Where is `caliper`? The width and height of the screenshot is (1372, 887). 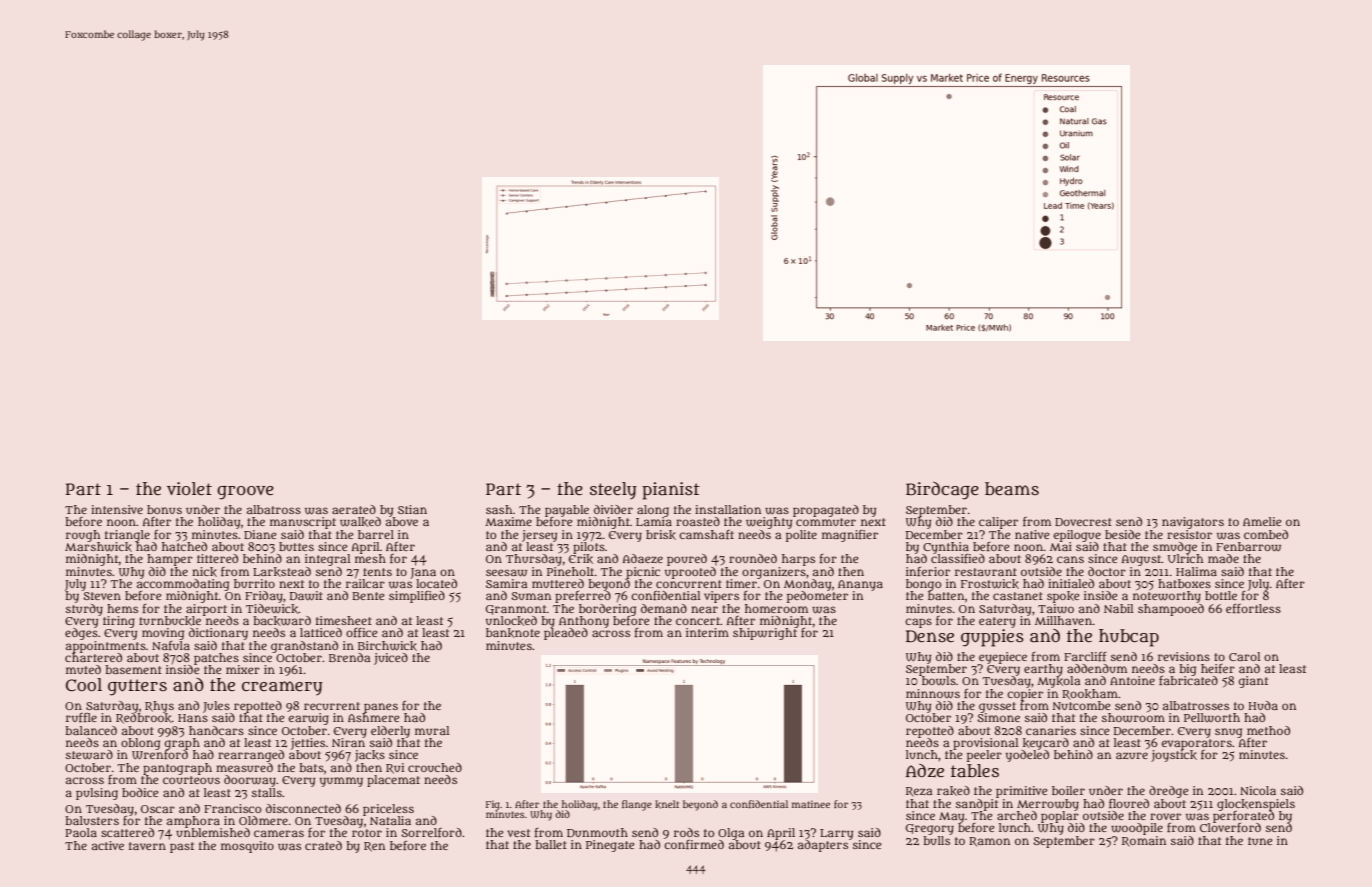 caliper is located at coordinates (998, 523).
